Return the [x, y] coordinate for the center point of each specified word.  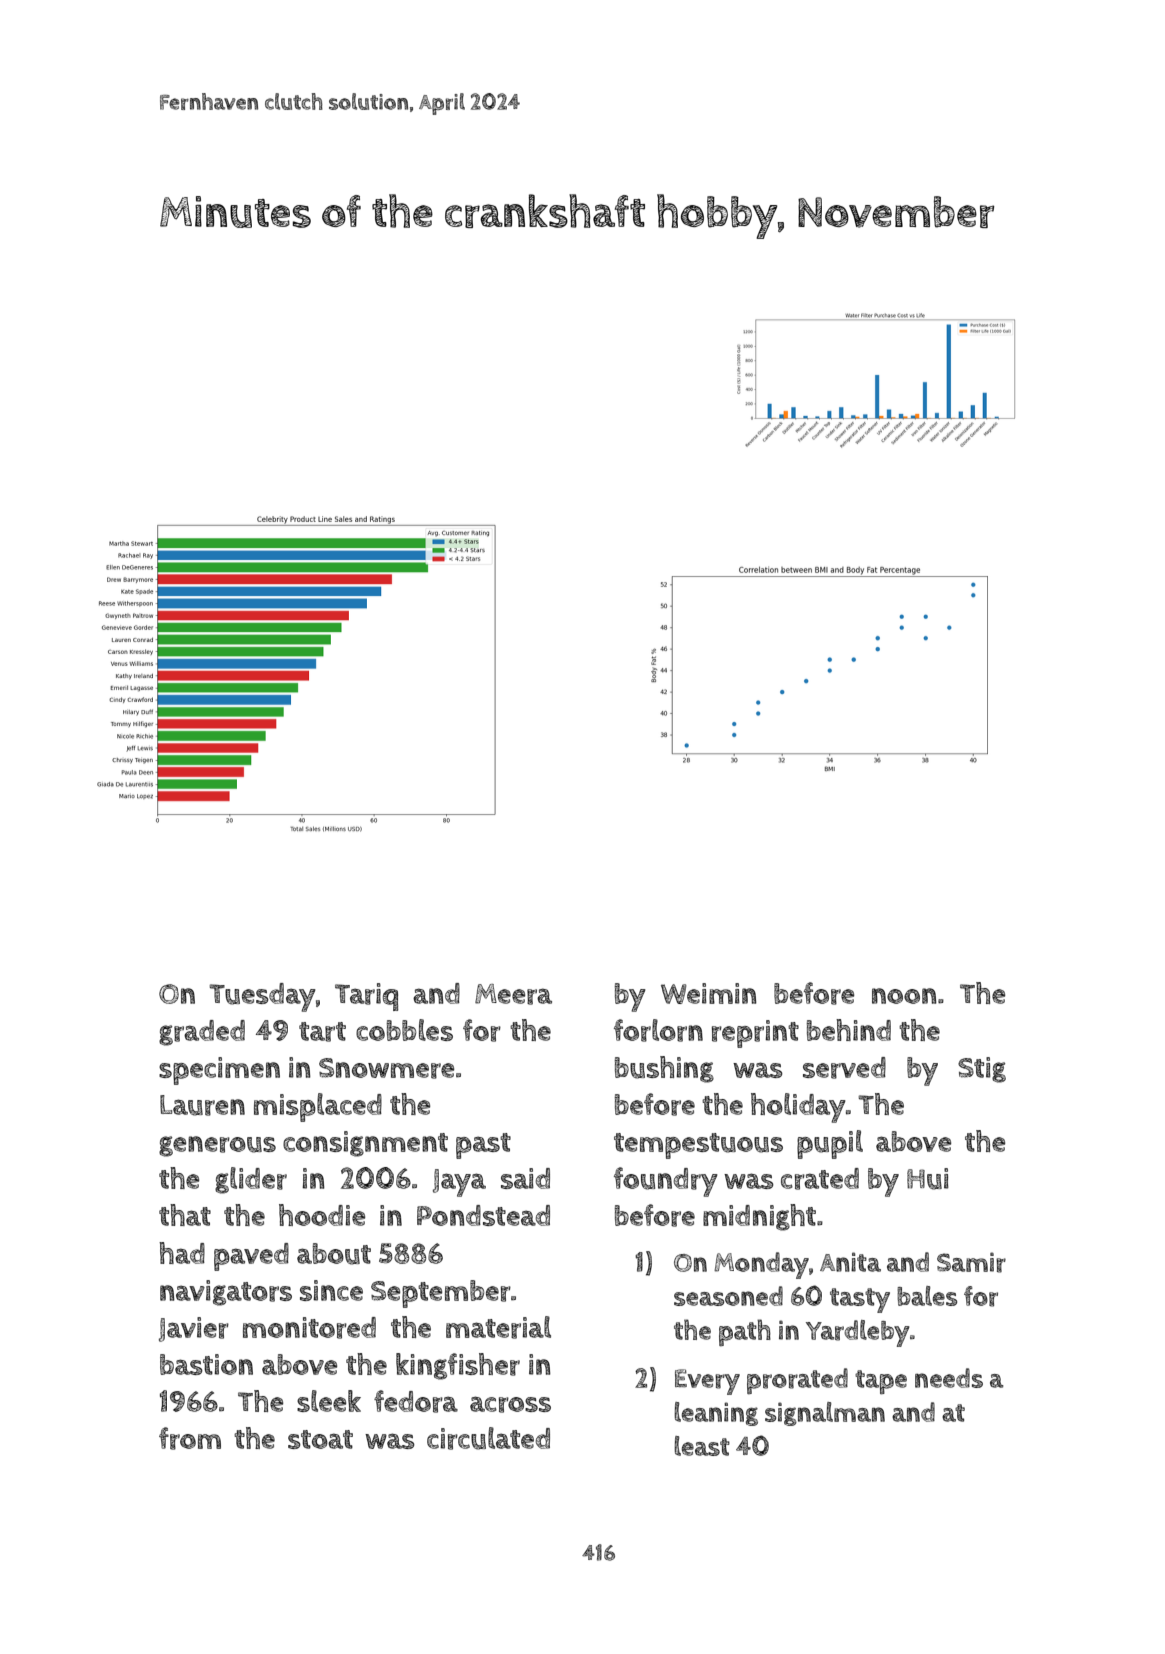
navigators [226, 1293]
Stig [982, 1070]
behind [849, 1030]
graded [202, 1033]
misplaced [318, 1107]
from [190, 1438]
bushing [664, 1069]
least [702, 1446]
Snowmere [386, 1068]
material [498, 1327]
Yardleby [858, 1333]
